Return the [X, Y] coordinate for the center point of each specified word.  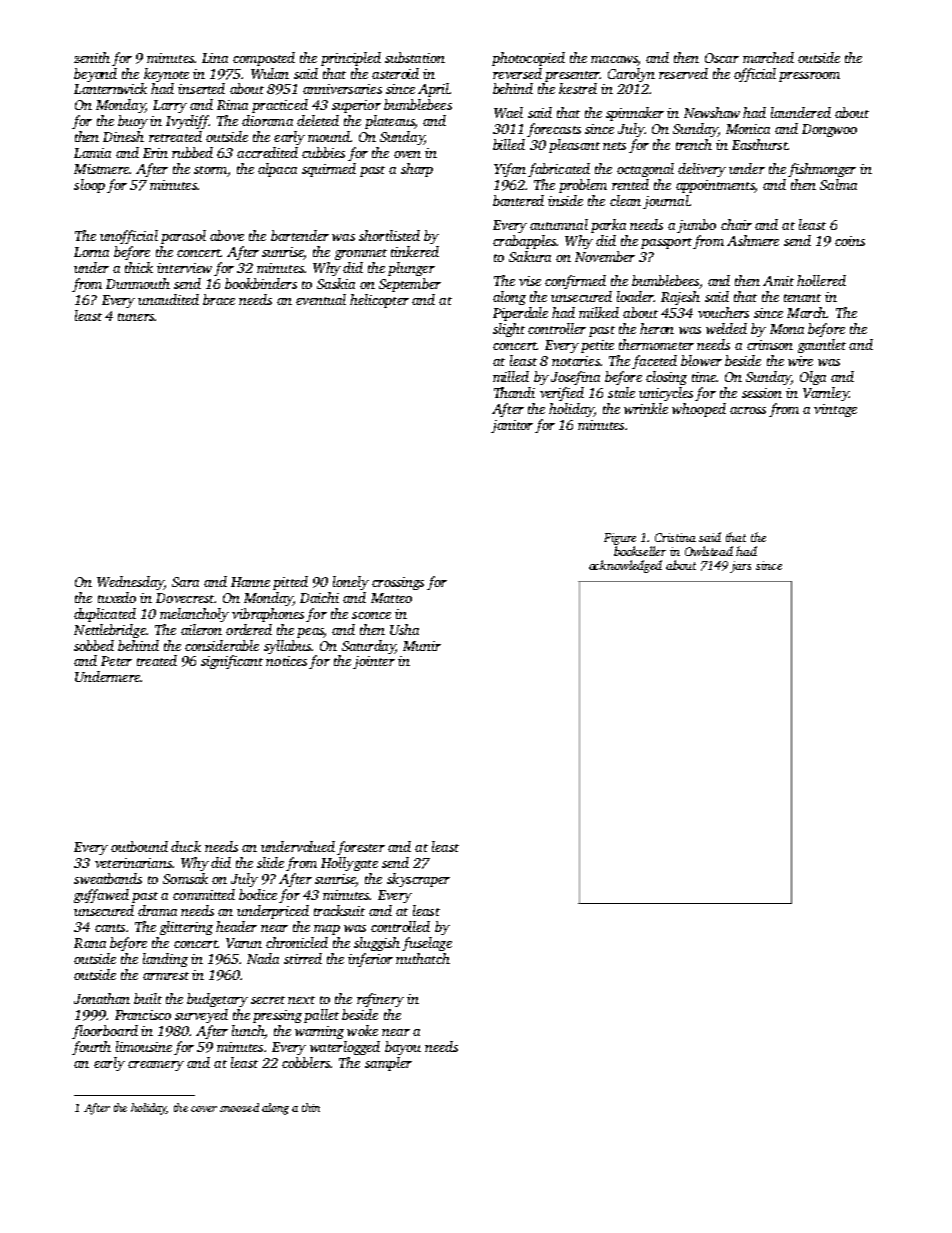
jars [740, 567]
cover [204, 1109]
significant [232, 662]
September [410, 285]
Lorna [91, 252]
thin [311, 1107]
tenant [802, 298]
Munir [422, 646]
